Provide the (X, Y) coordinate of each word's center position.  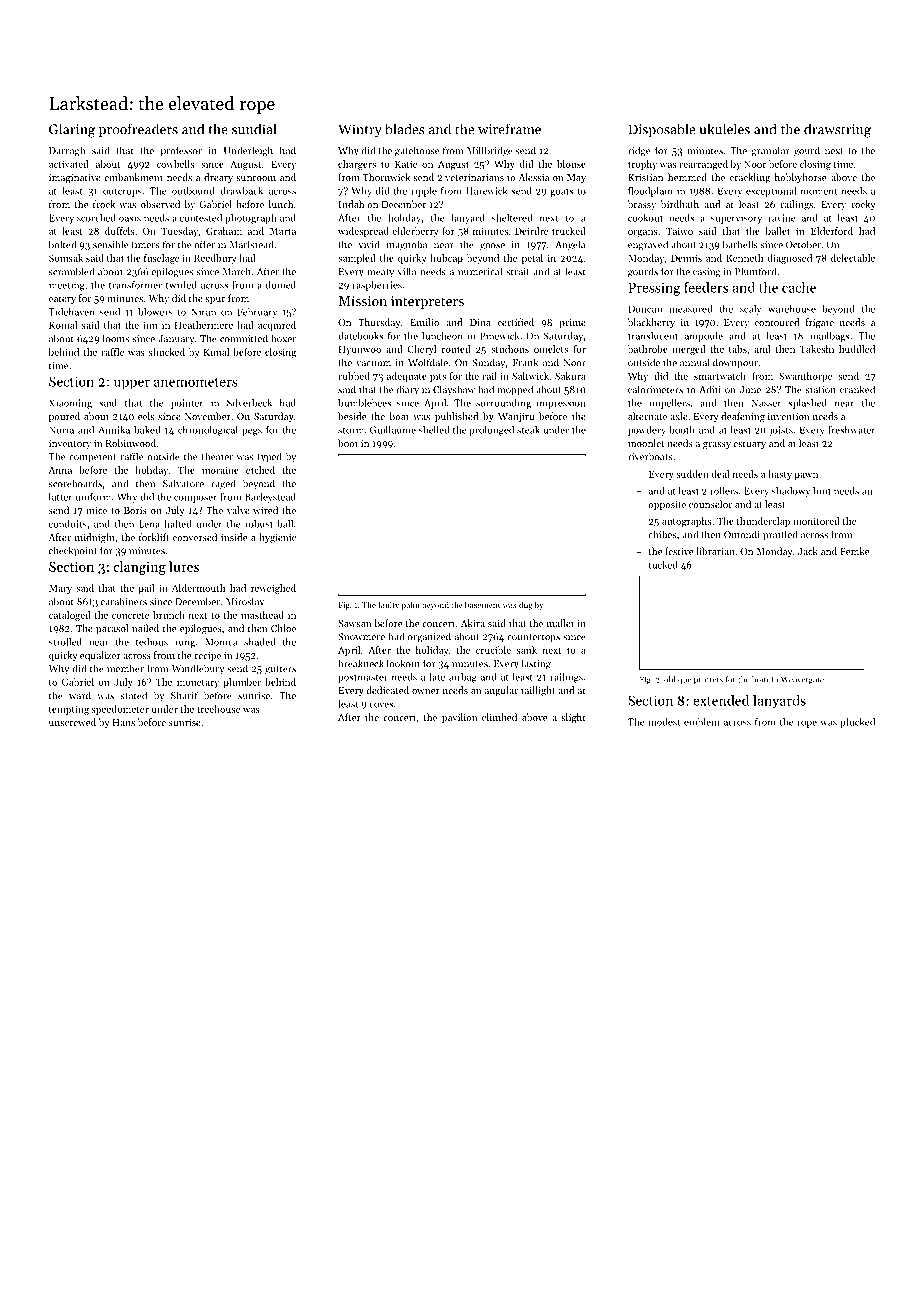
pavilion (459, 718)
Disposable (661, 130)
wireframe (509, 129)
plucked (858, 723)
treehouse (218, 709)
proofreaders (138, 130)
